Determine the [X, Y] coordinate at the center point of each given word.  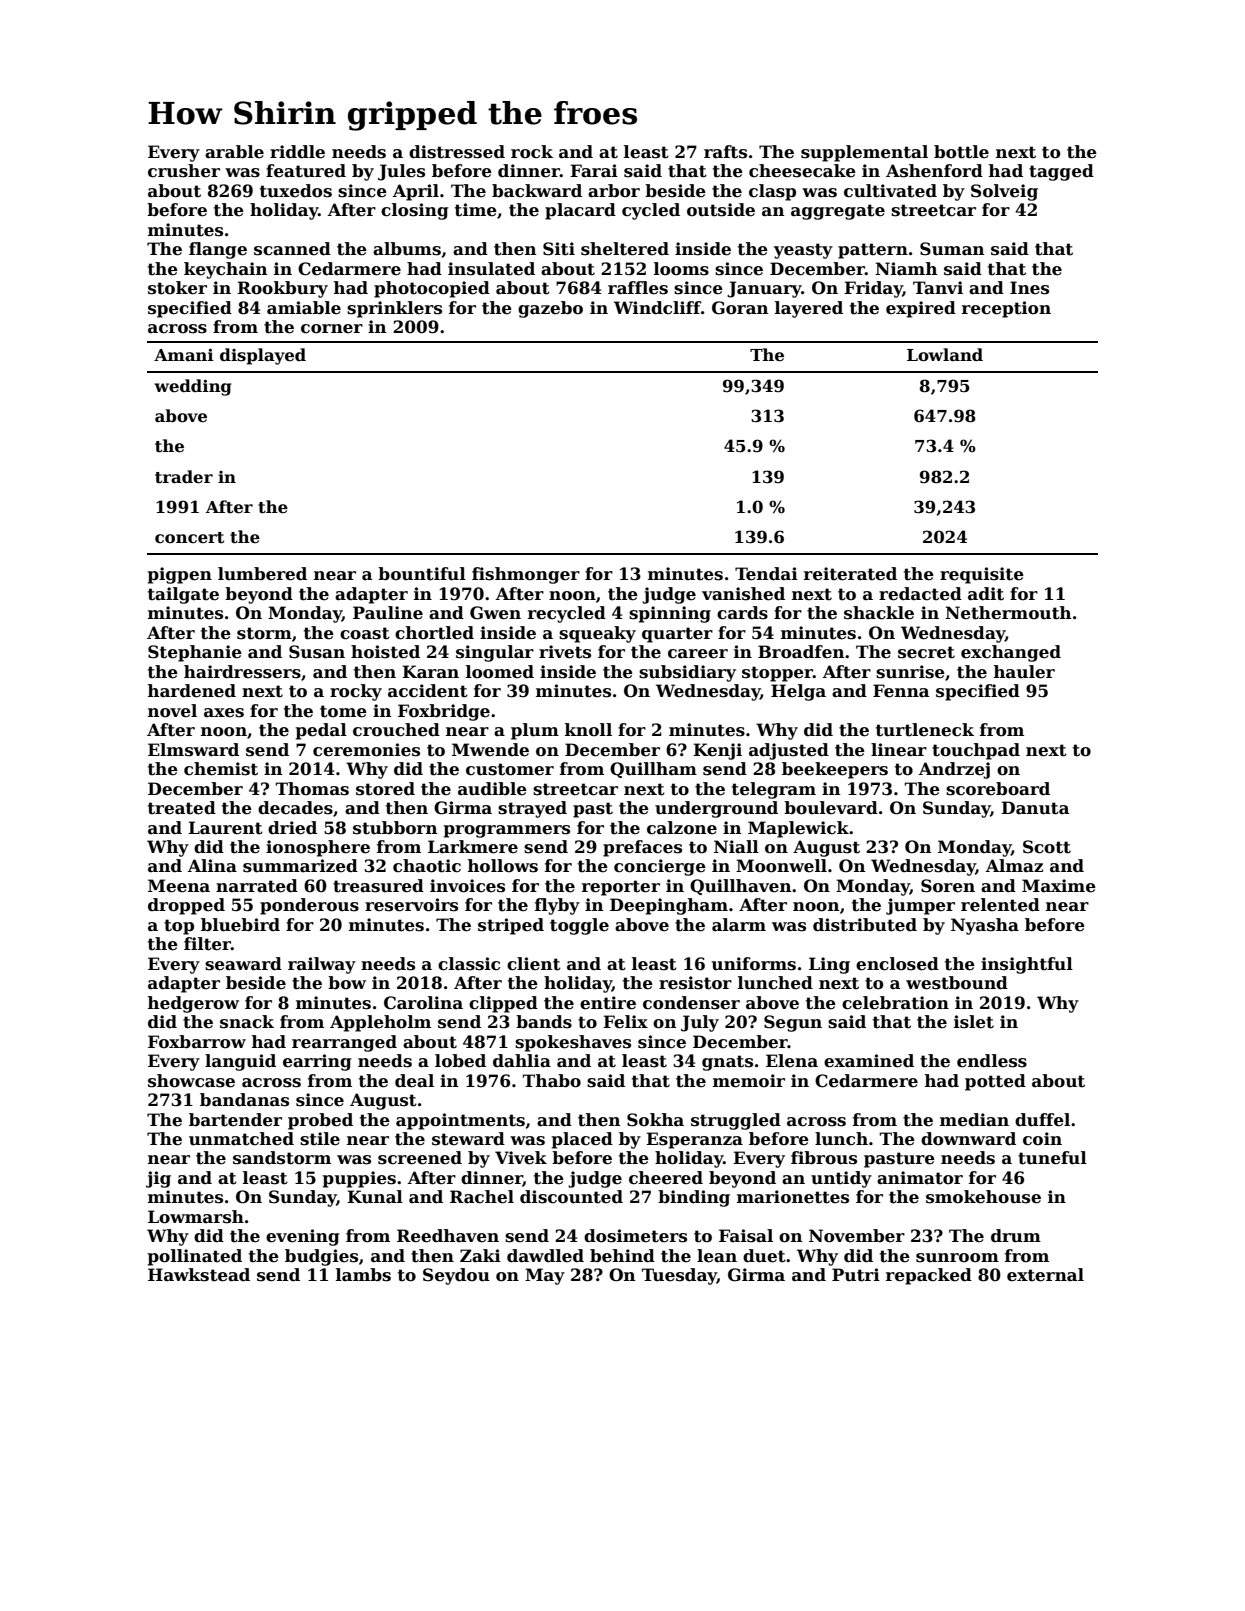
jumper [920, 906]
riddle [297, 152]
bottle [961, 152]
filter [207, 944]
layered [809, 309]
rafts [725, 152]
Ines [1029, 288]
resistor [695, 983]
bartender [235, 1120]
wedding [193, 387]
